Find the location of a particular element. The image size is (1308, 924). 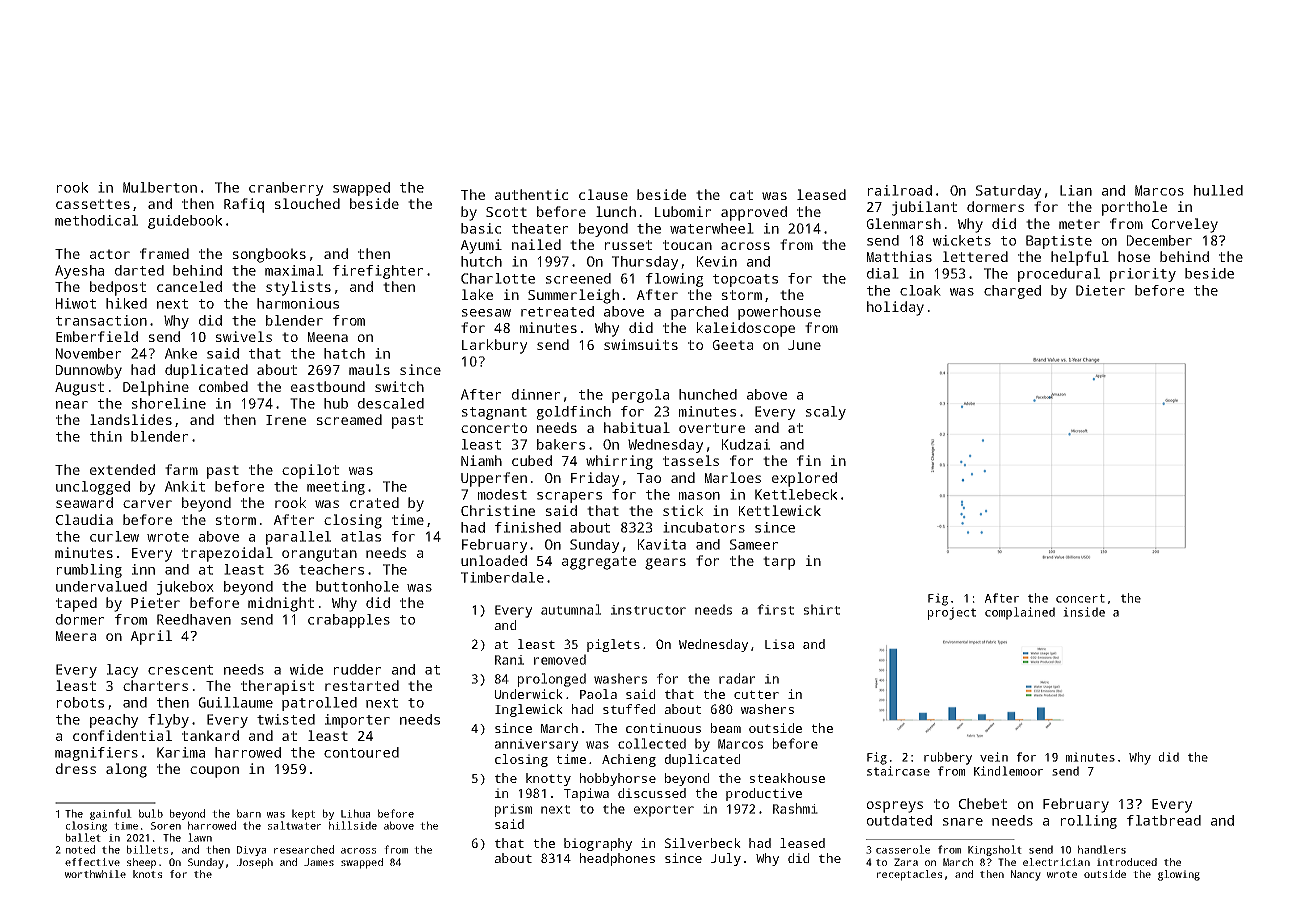

russet is located at coordinates (628, 245).
